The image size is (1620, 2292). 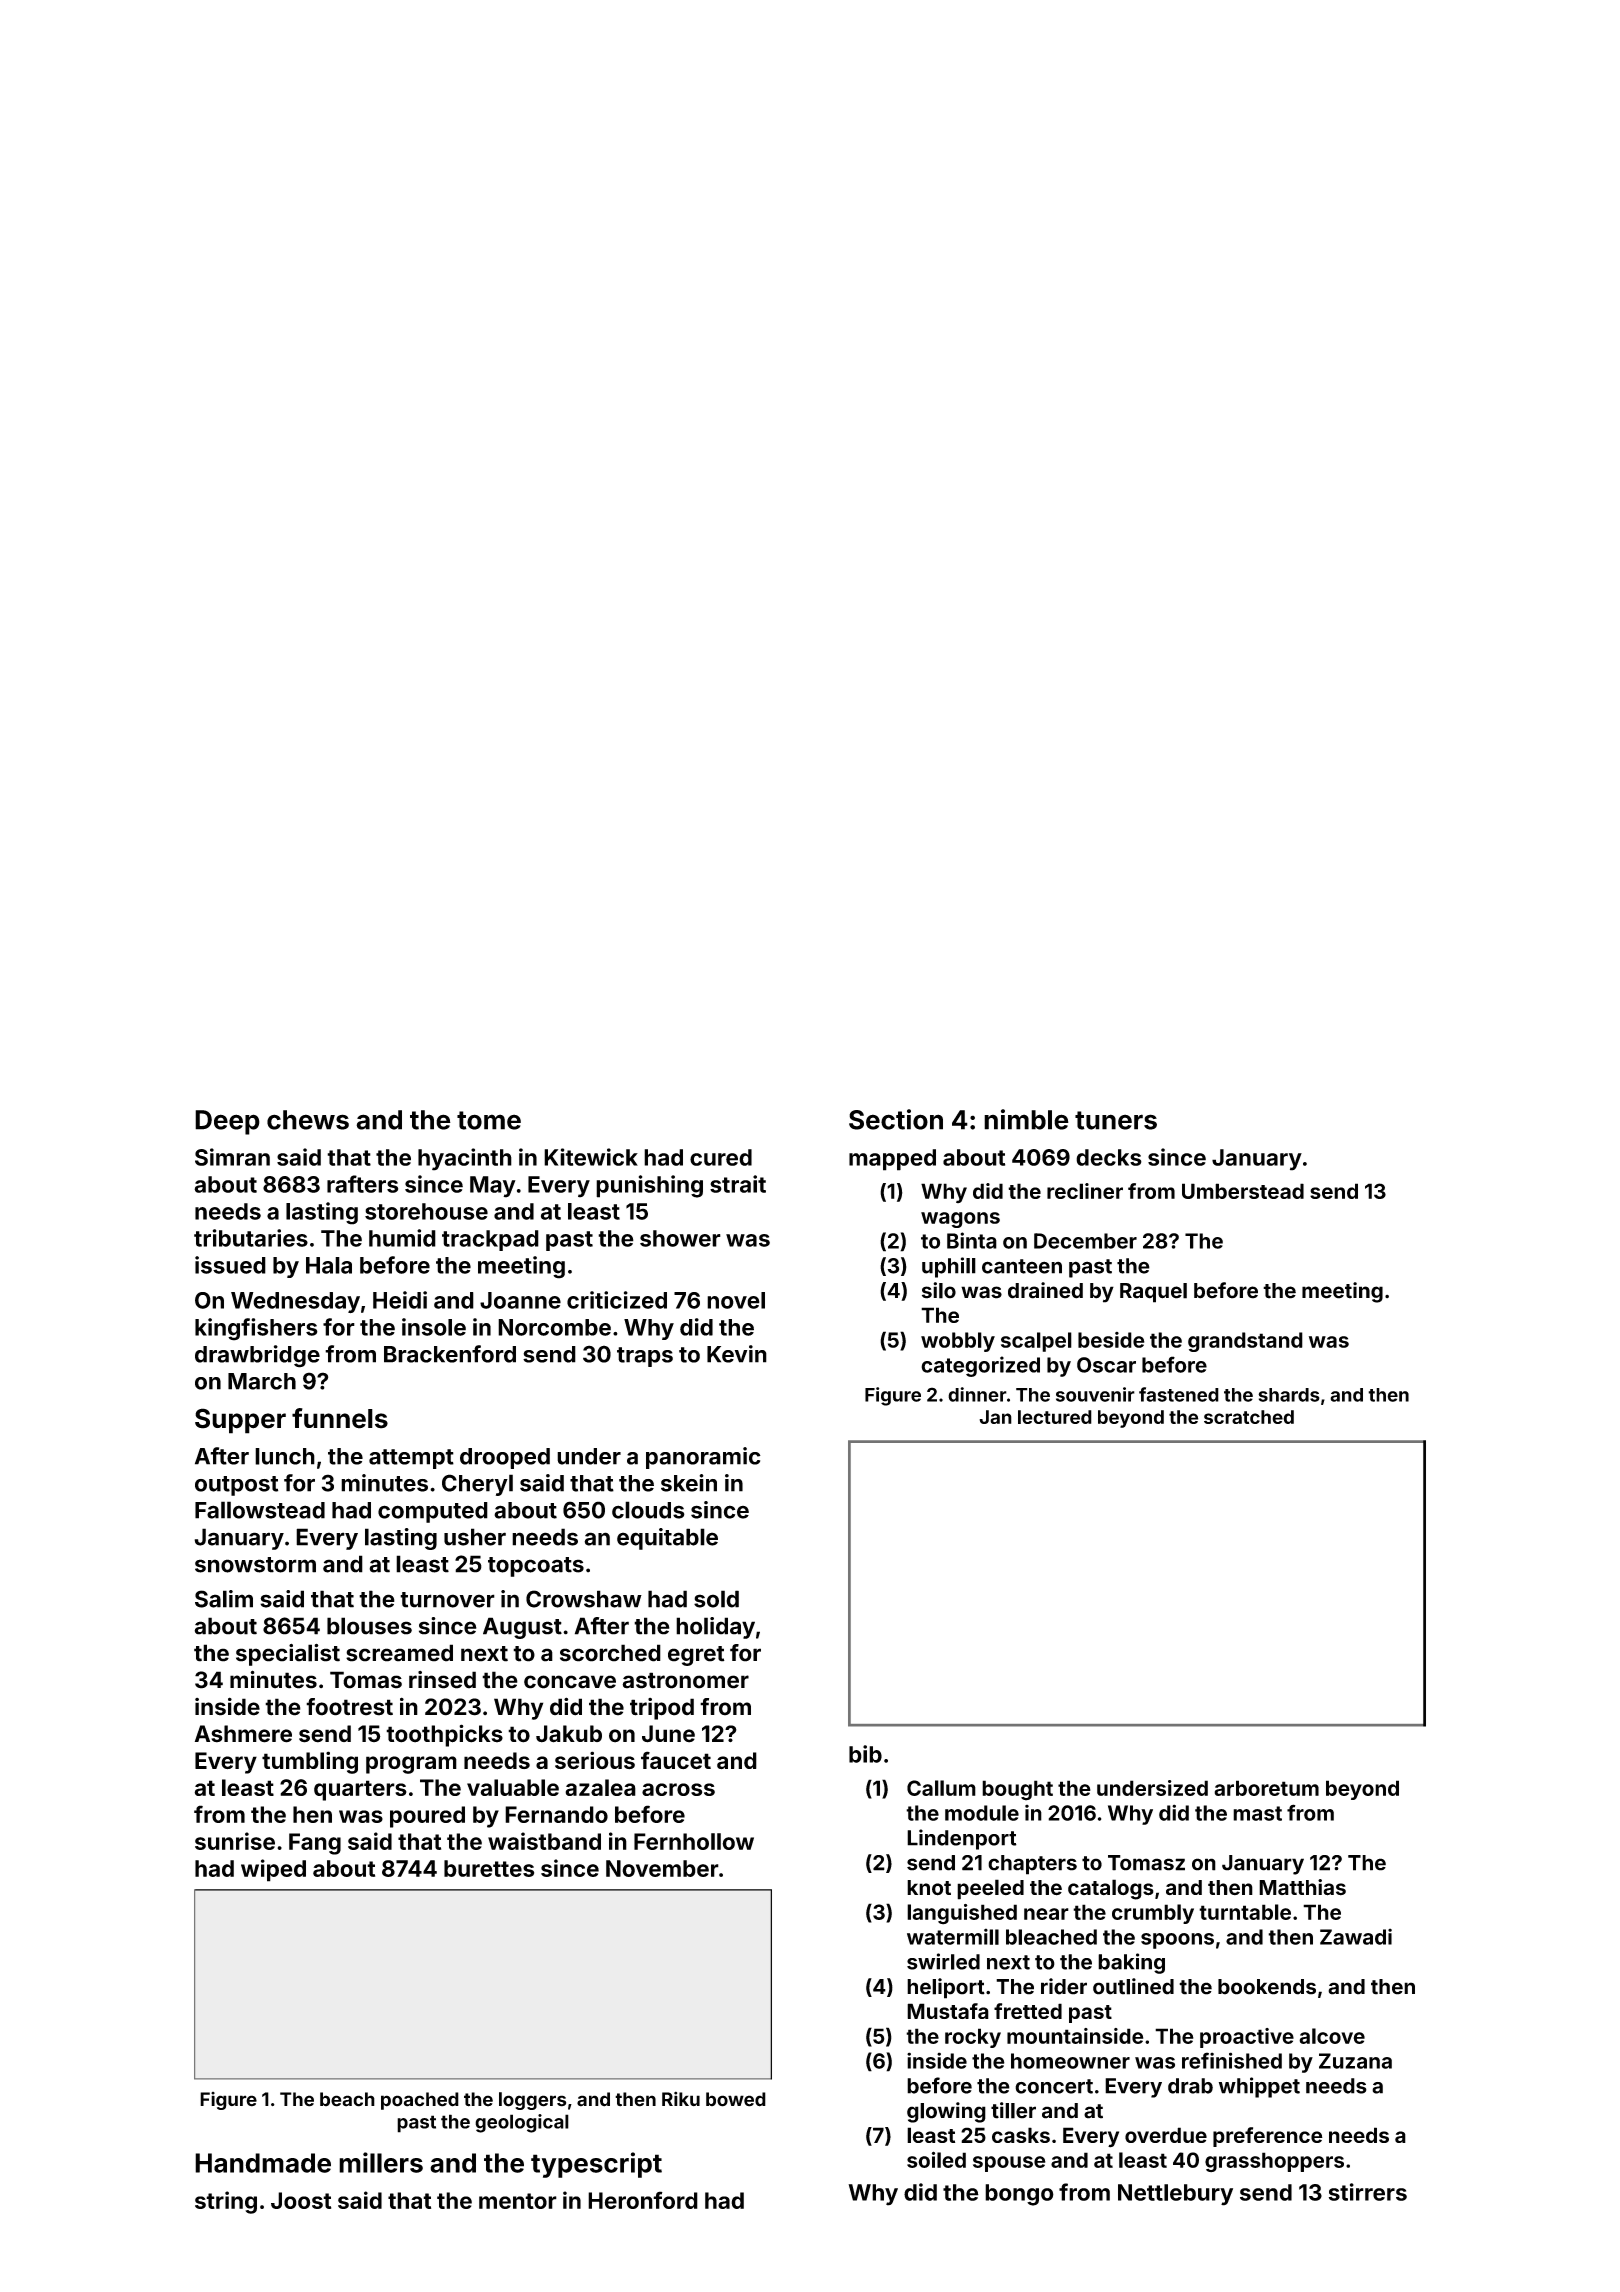 What do you see at coordinates (1019, 2195) in the screenshot?
I see `bongo` at bounding box center [1019, 2195].
